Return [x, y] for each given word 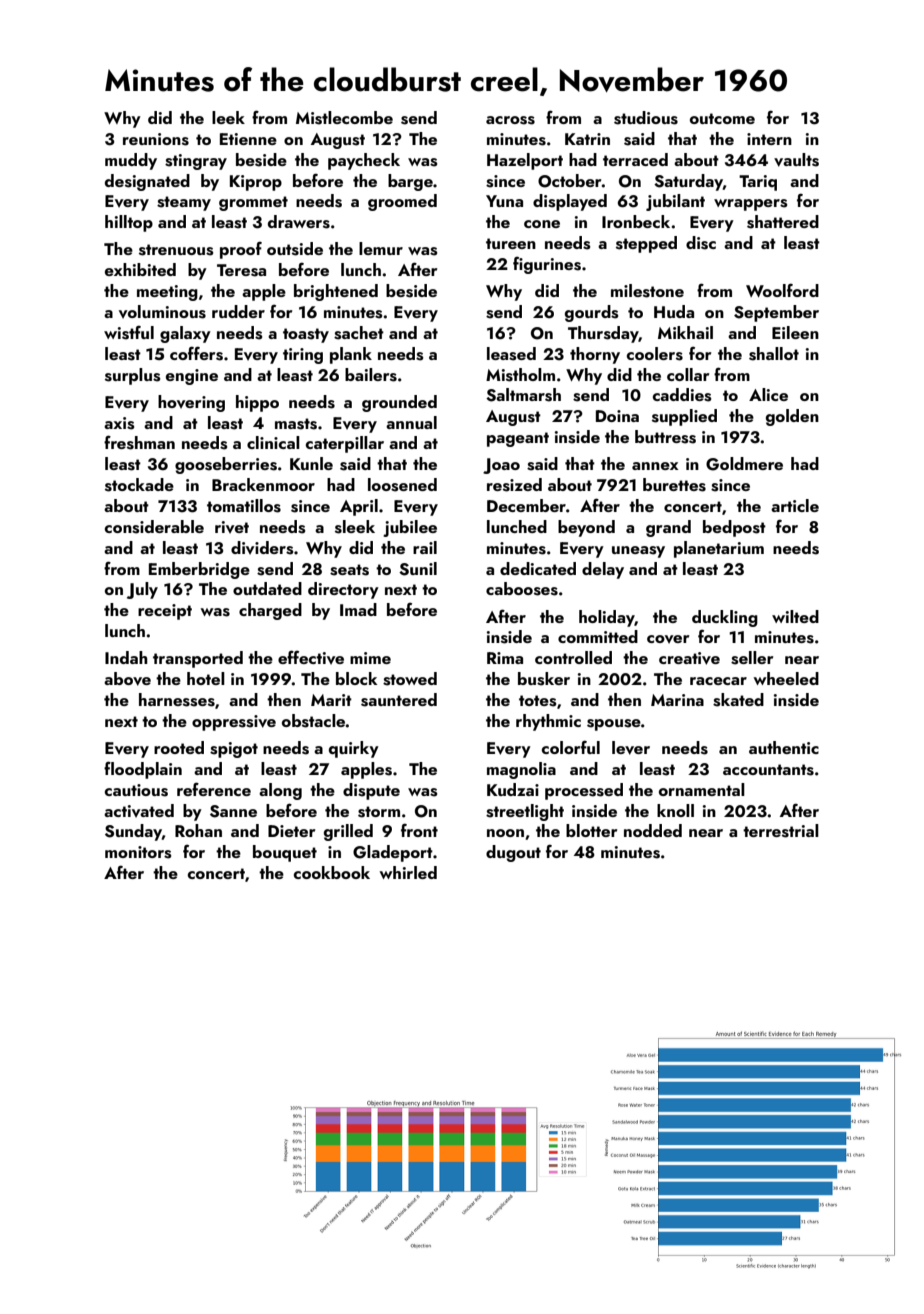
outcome [722, 118]
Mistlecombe [344, 118]
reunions [156, 139]
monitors [138, 852]
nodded [653, 830]
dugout [513, 853]
